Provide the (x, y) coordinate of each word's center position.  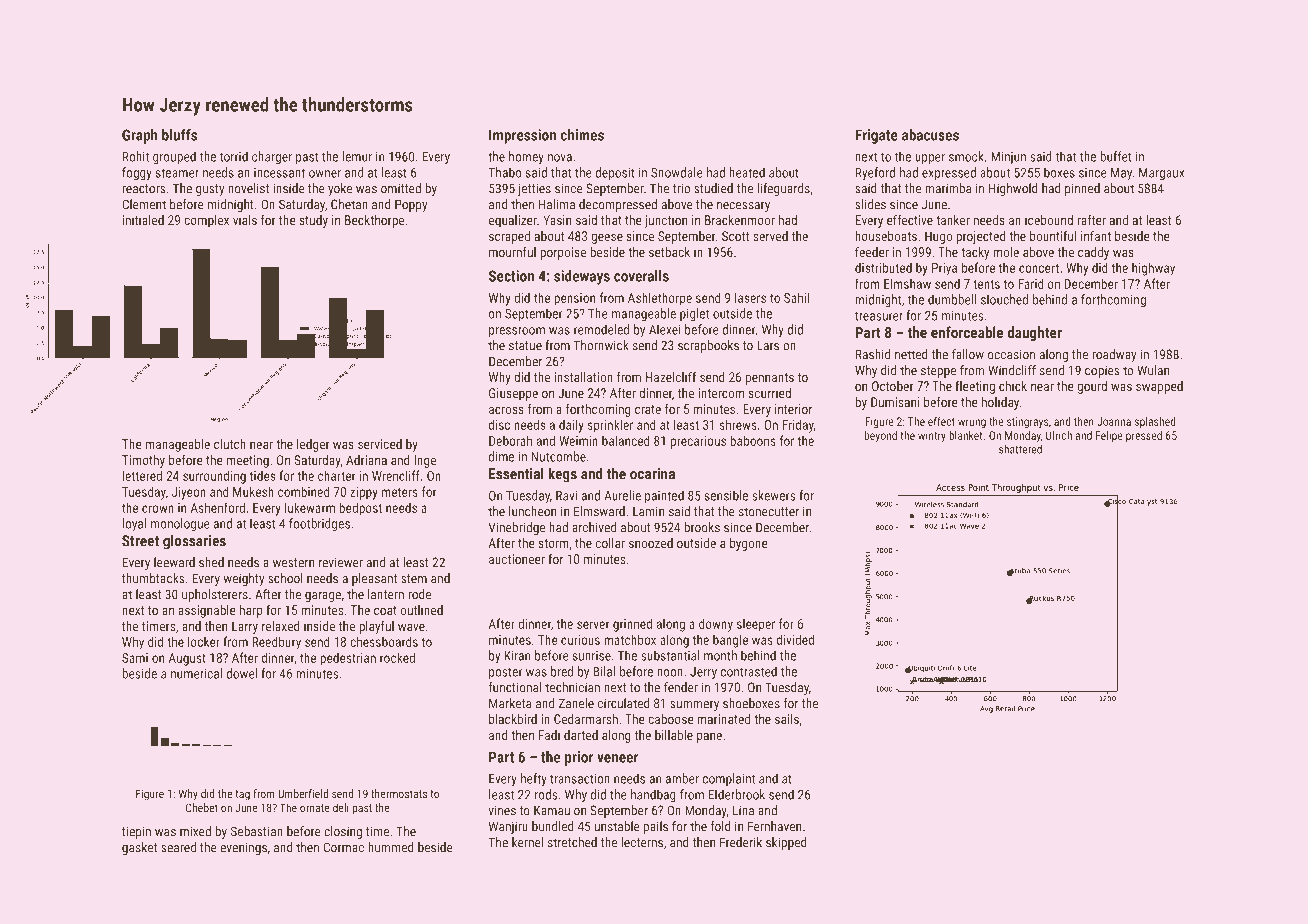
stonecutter (768, 512)
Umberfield (303, 793)
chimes (582, 135)
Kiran (517, 656)
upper (930, 159)
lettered (142, 475)
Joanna (1114, 421)
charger (272, 158)
